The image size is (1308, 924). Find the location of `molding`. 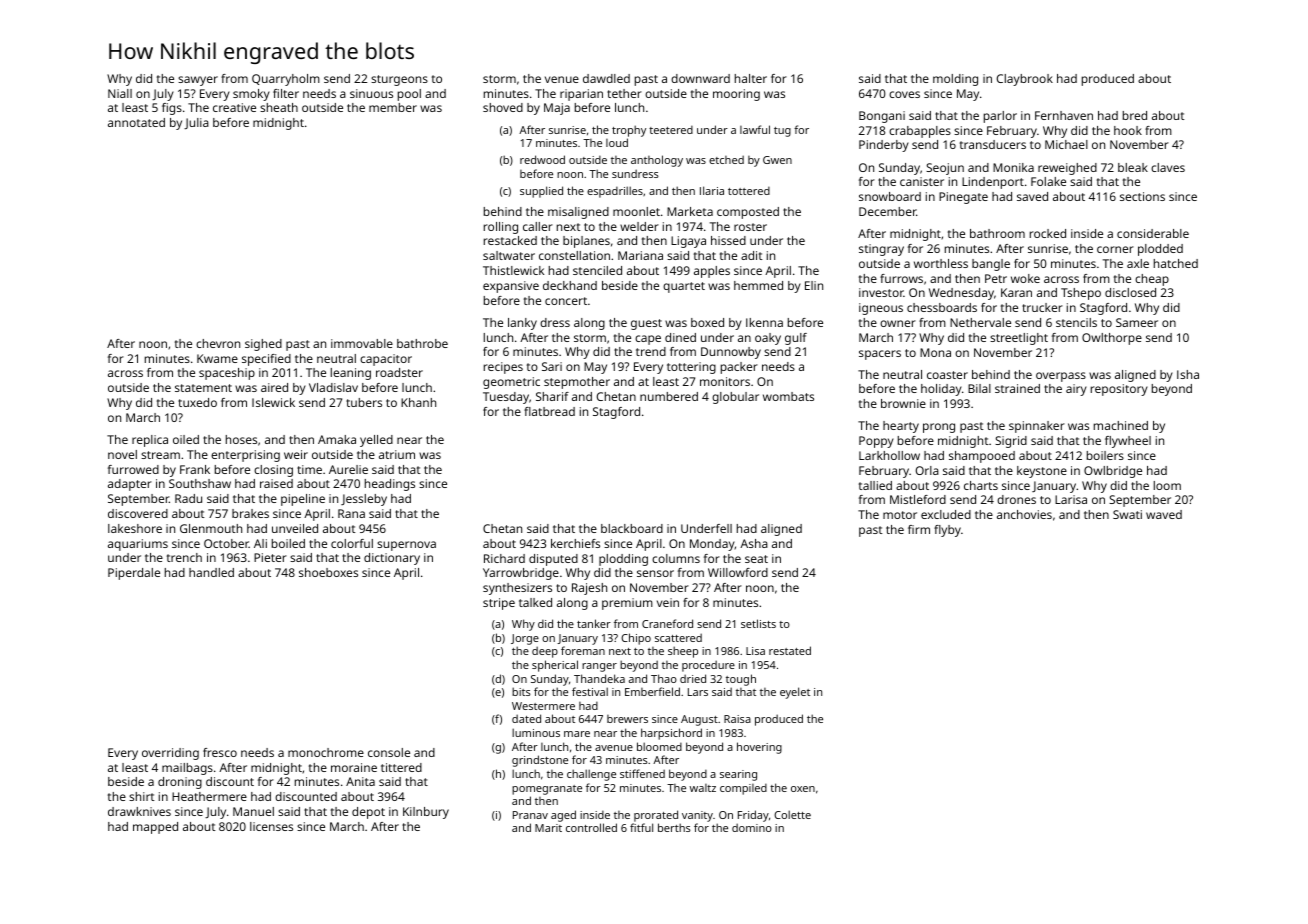

molding is located at coordinates (955, 80).
